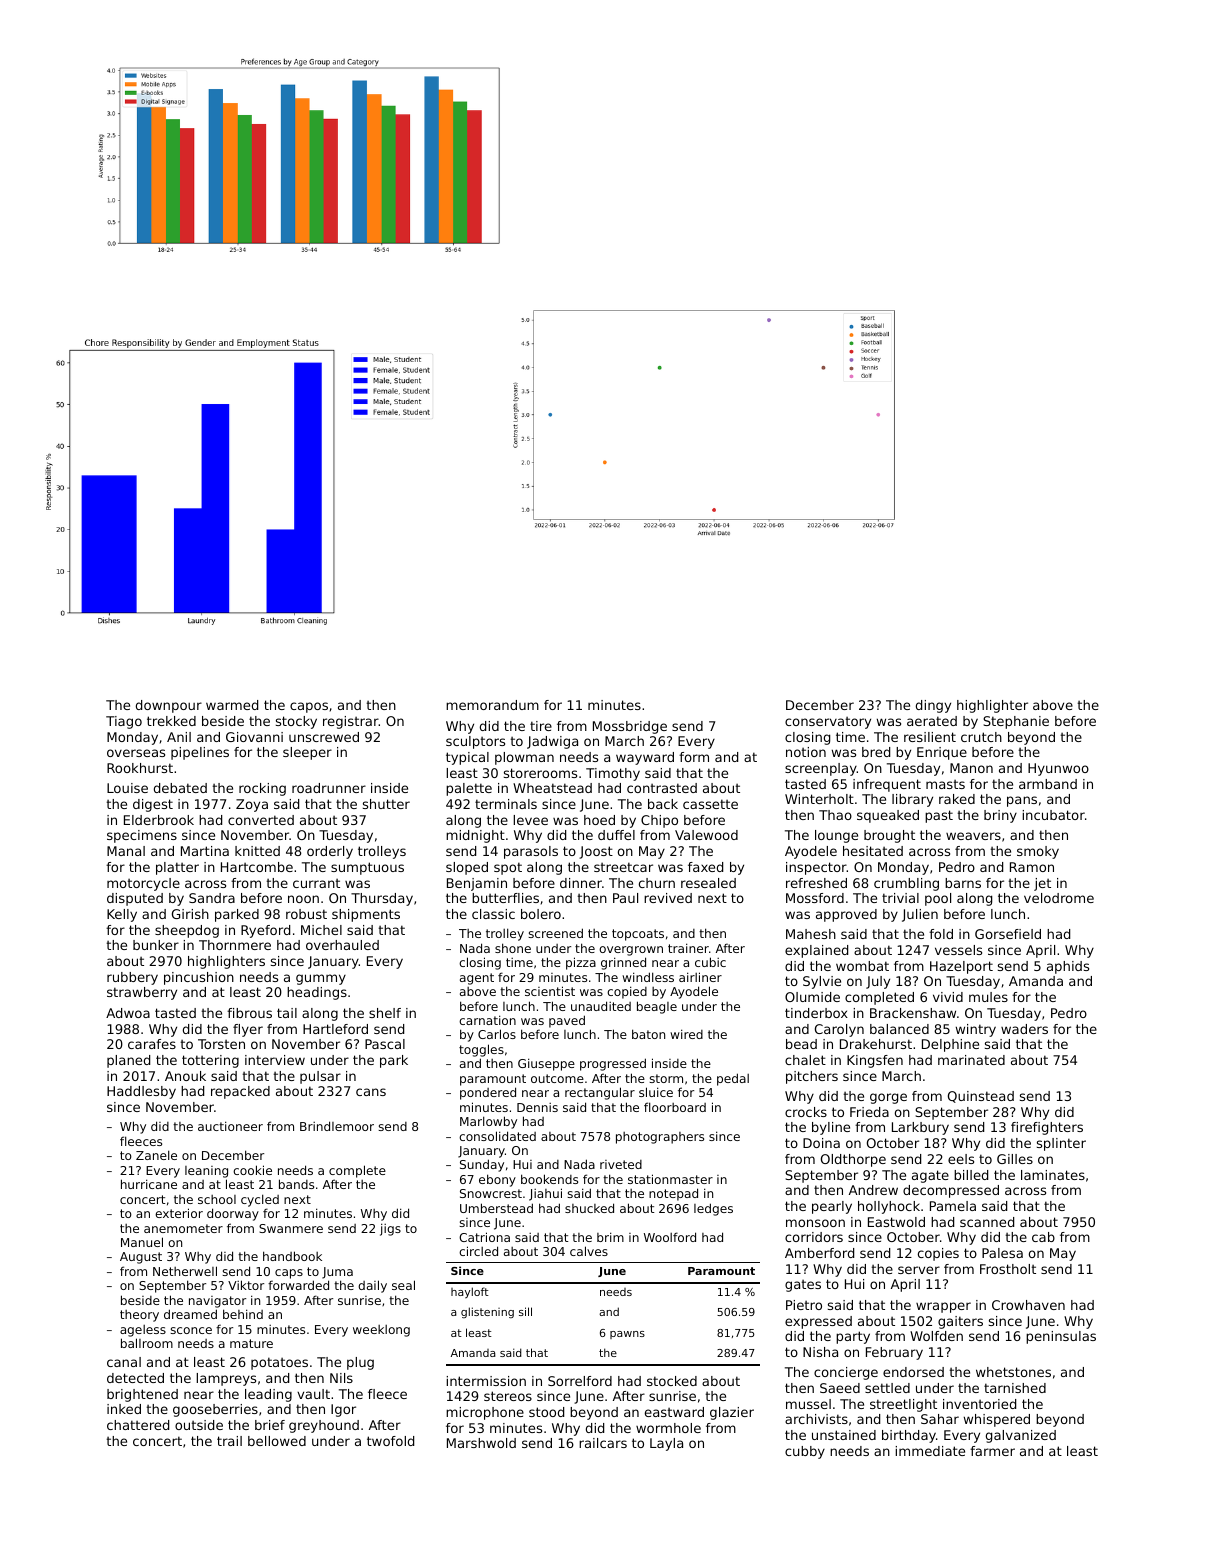  I want to click on pulsar, so click(320, 1077).
